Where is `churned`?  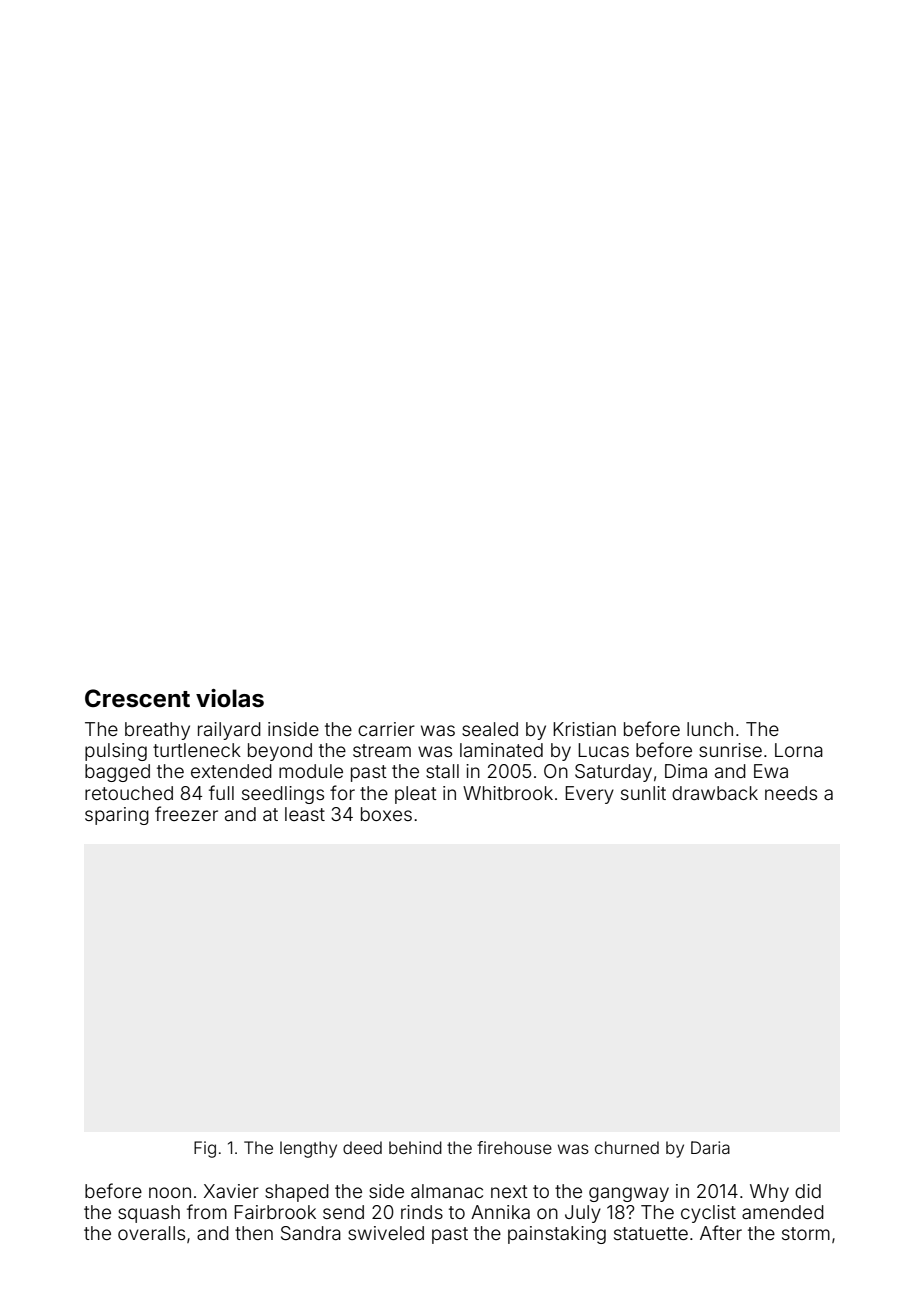
churned is located at coordinates (627, 1147).
